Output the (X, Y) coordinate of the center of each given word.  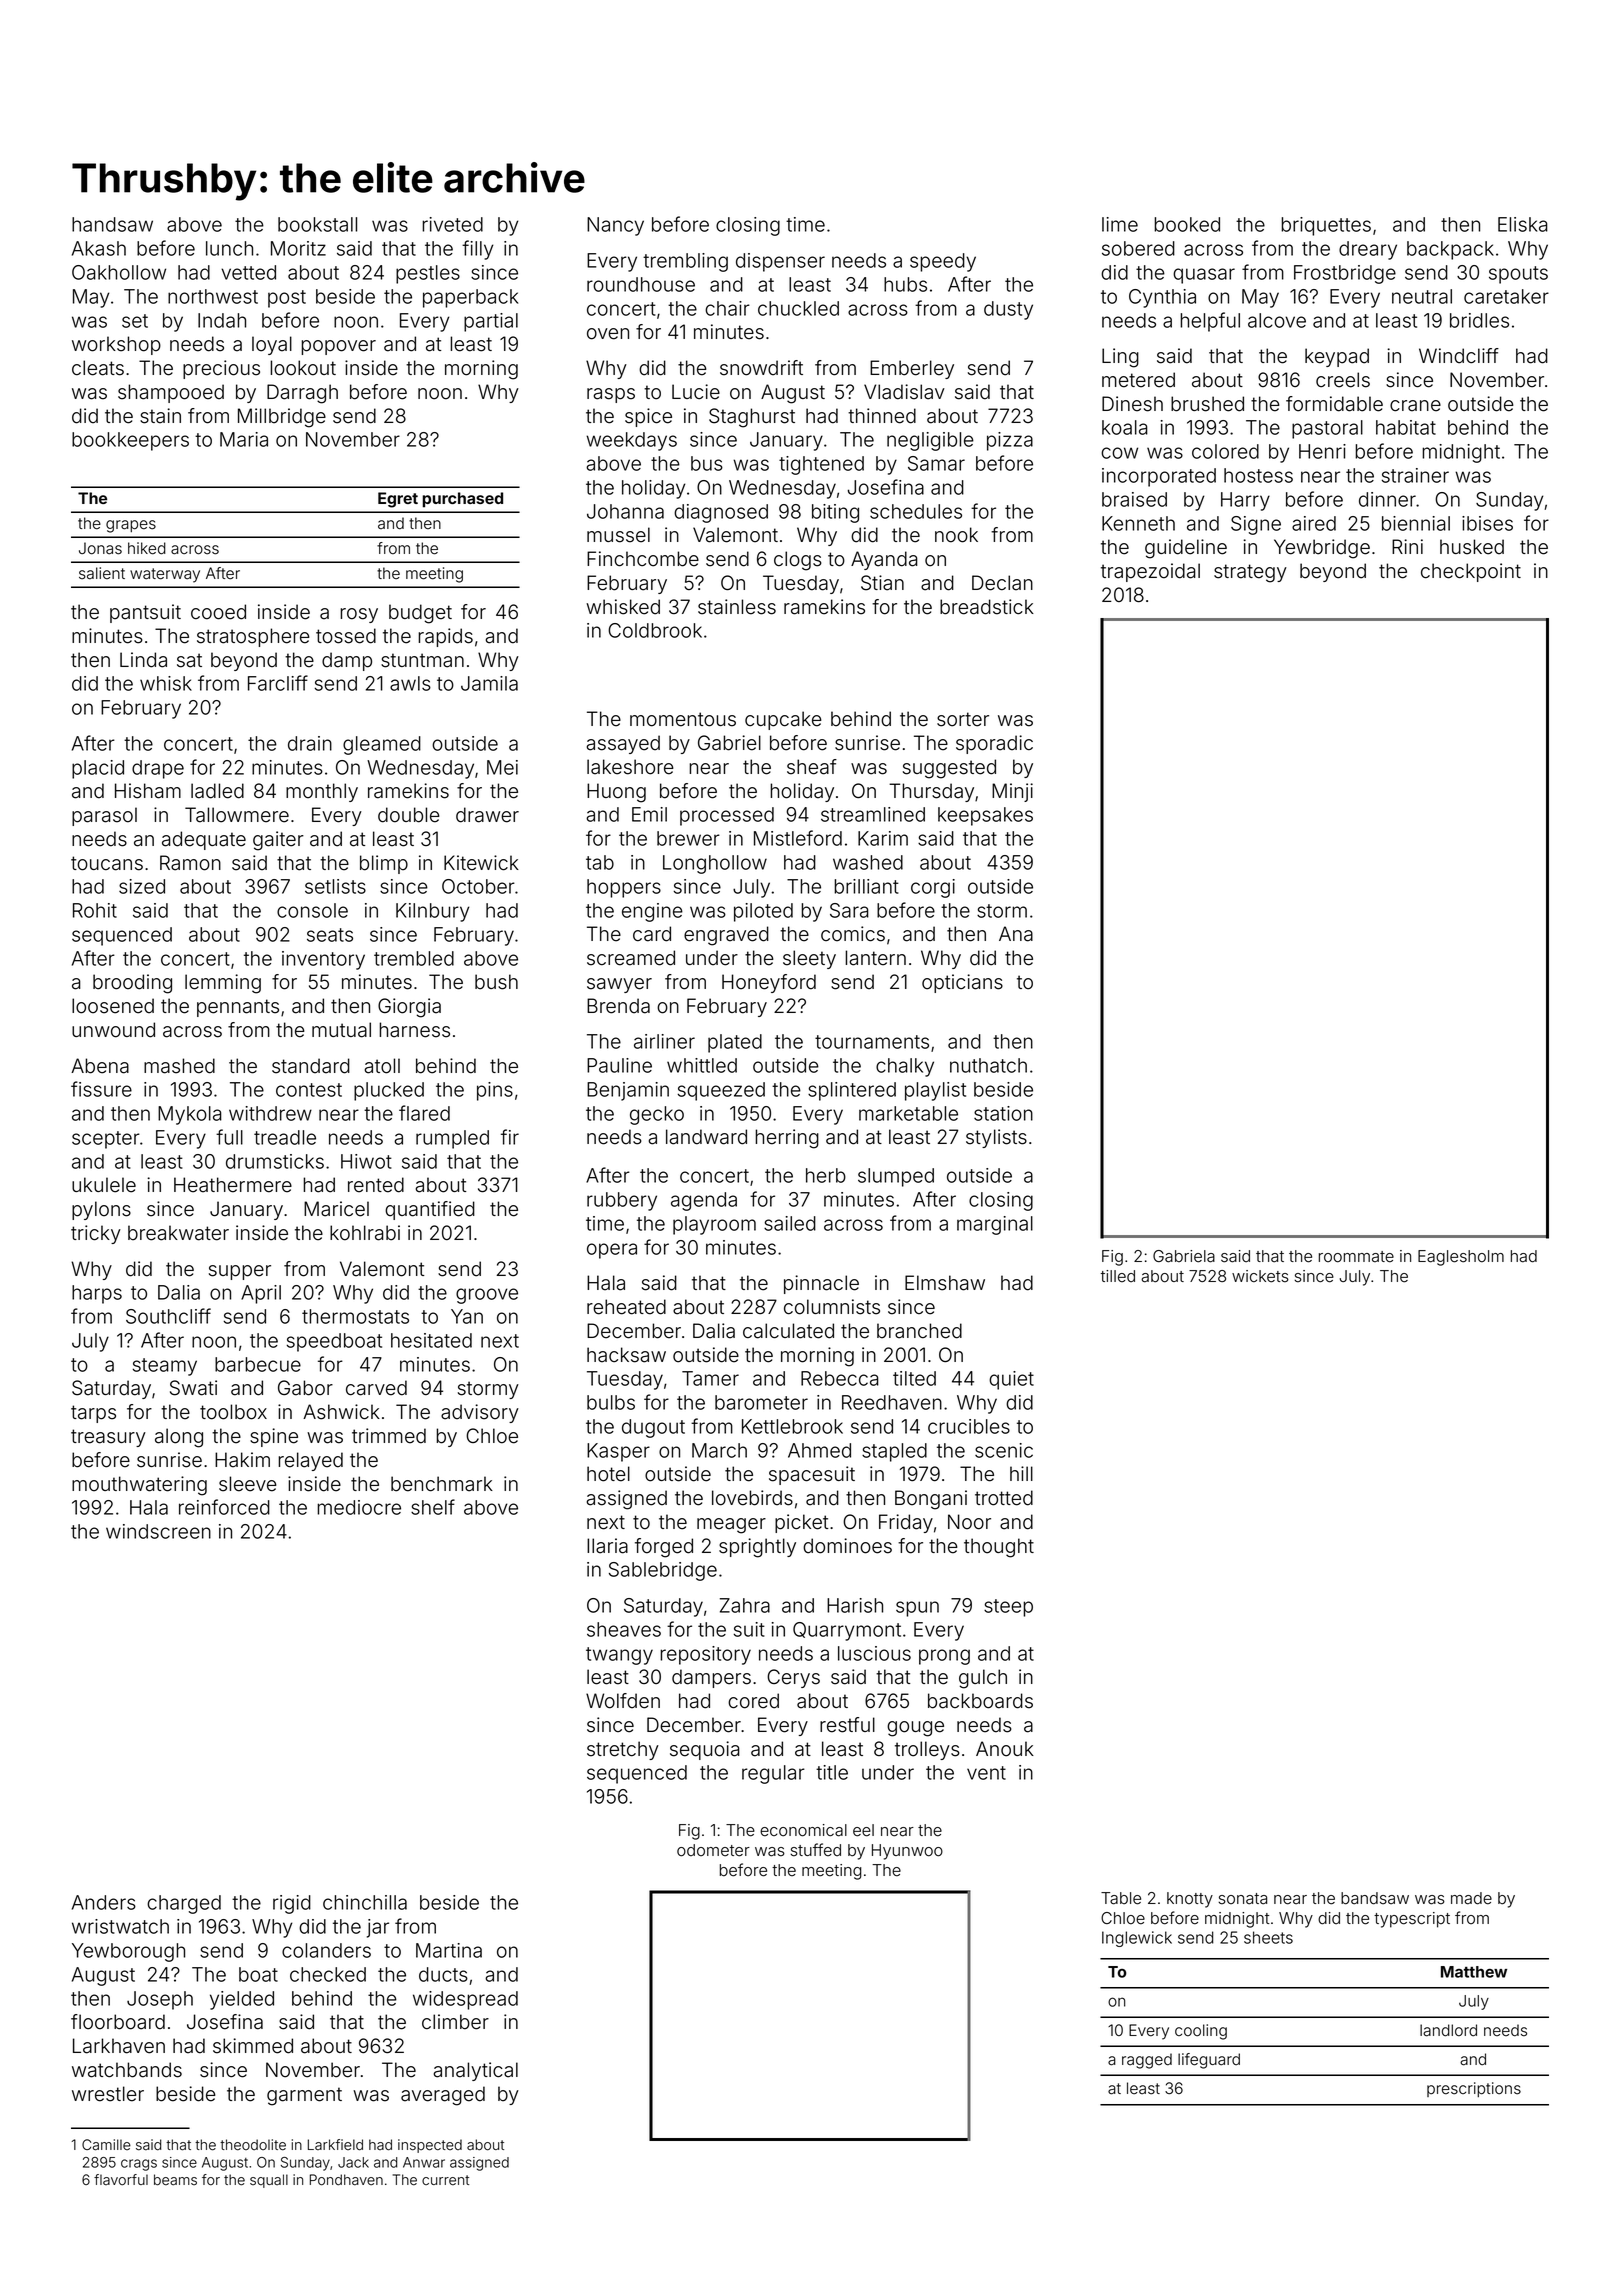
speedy (943, 262)
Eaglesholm (1461, 1258)
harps (97, 1294)
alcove (1277, 320)
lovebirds (752, 1498)
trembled (414, 958)
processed (727, 816)
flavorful (121, 2180)
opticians (962, 983)
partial (491, 322)
